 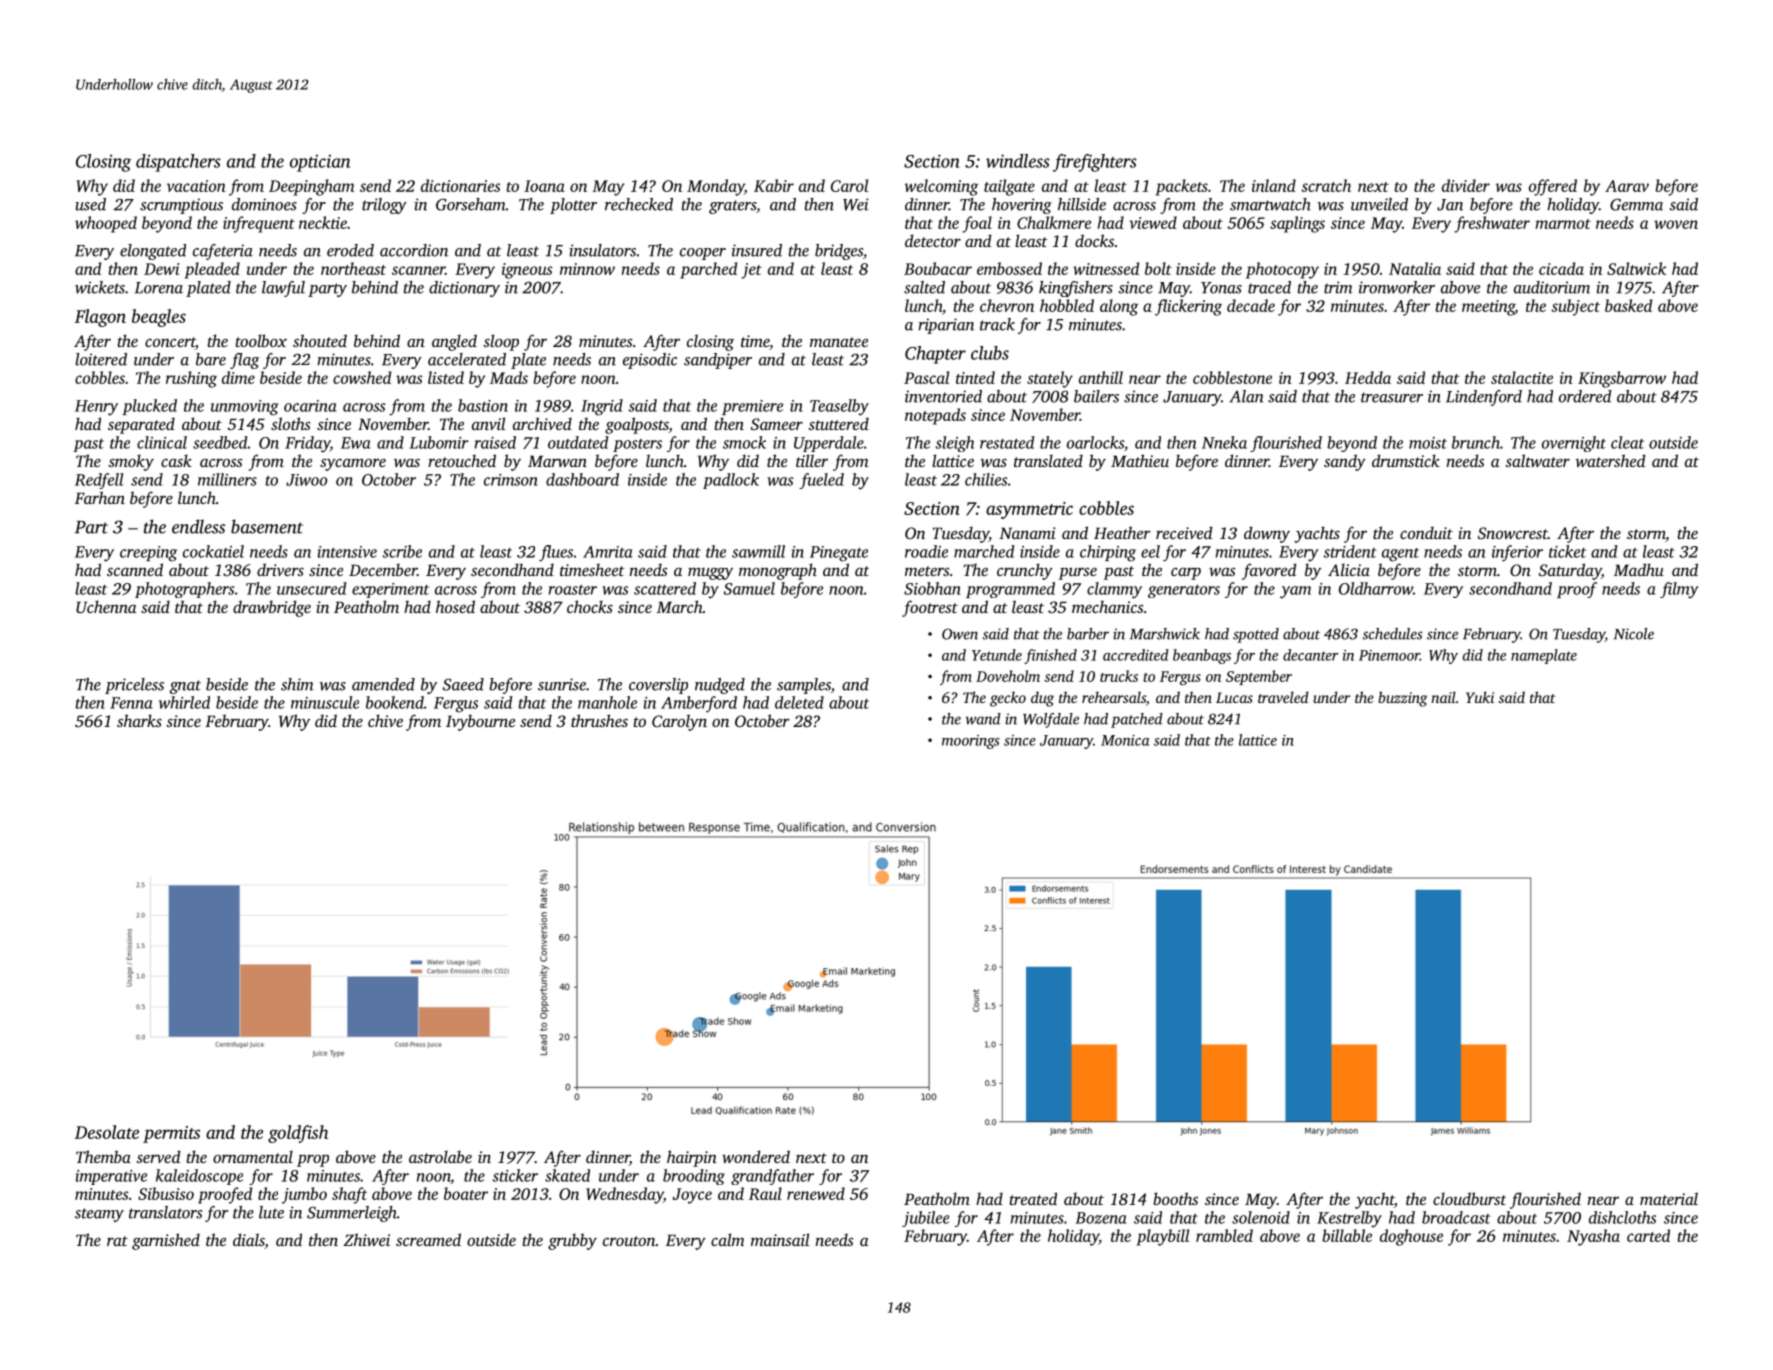 What do you see at coordinates (1585, 396) in the screenshot?
I see `ordered` at bounding box center [1585, 396].
